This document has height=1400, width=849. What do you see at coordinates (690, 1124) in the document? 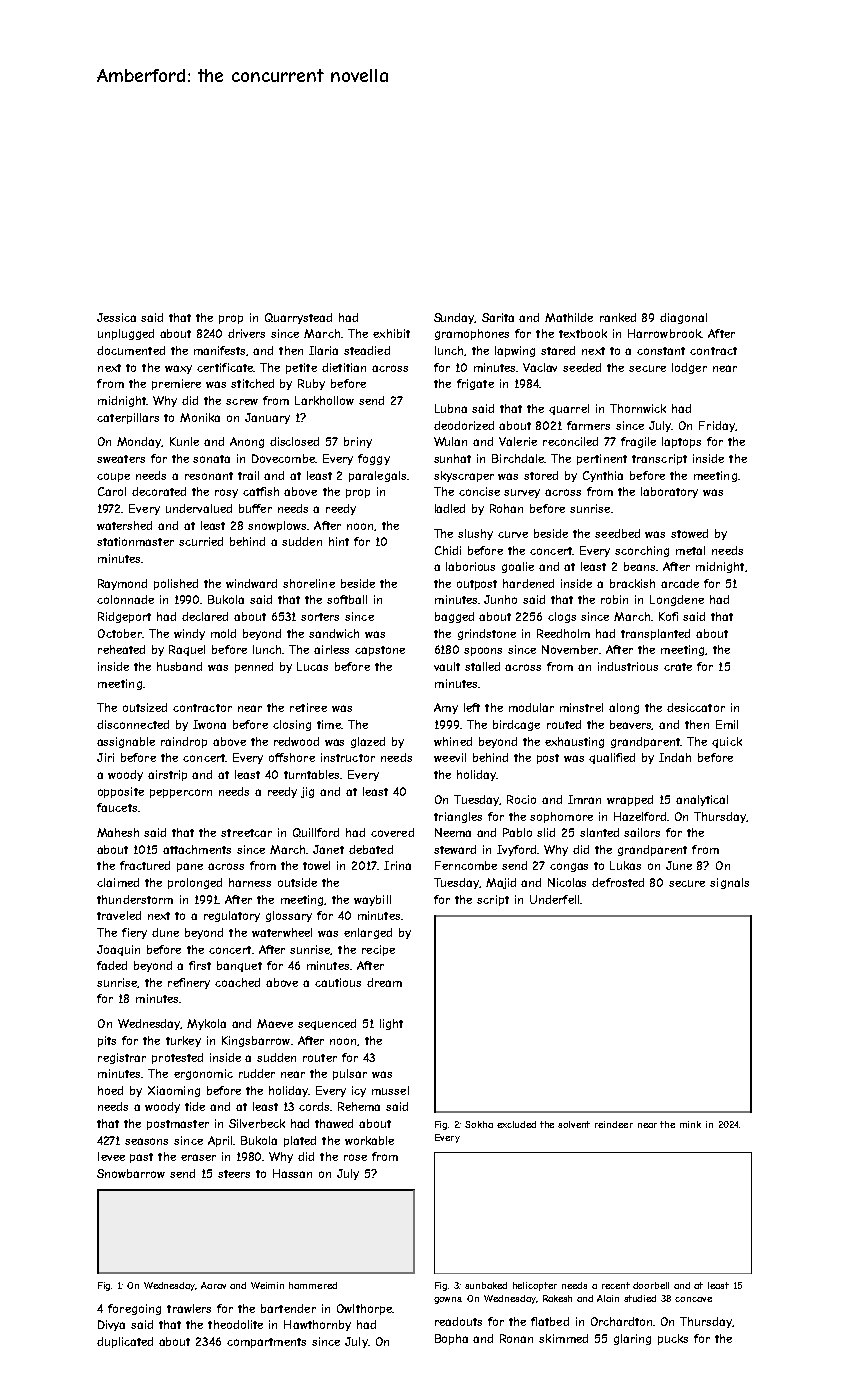
I see `mink` at bounding box center [690, 1124].
